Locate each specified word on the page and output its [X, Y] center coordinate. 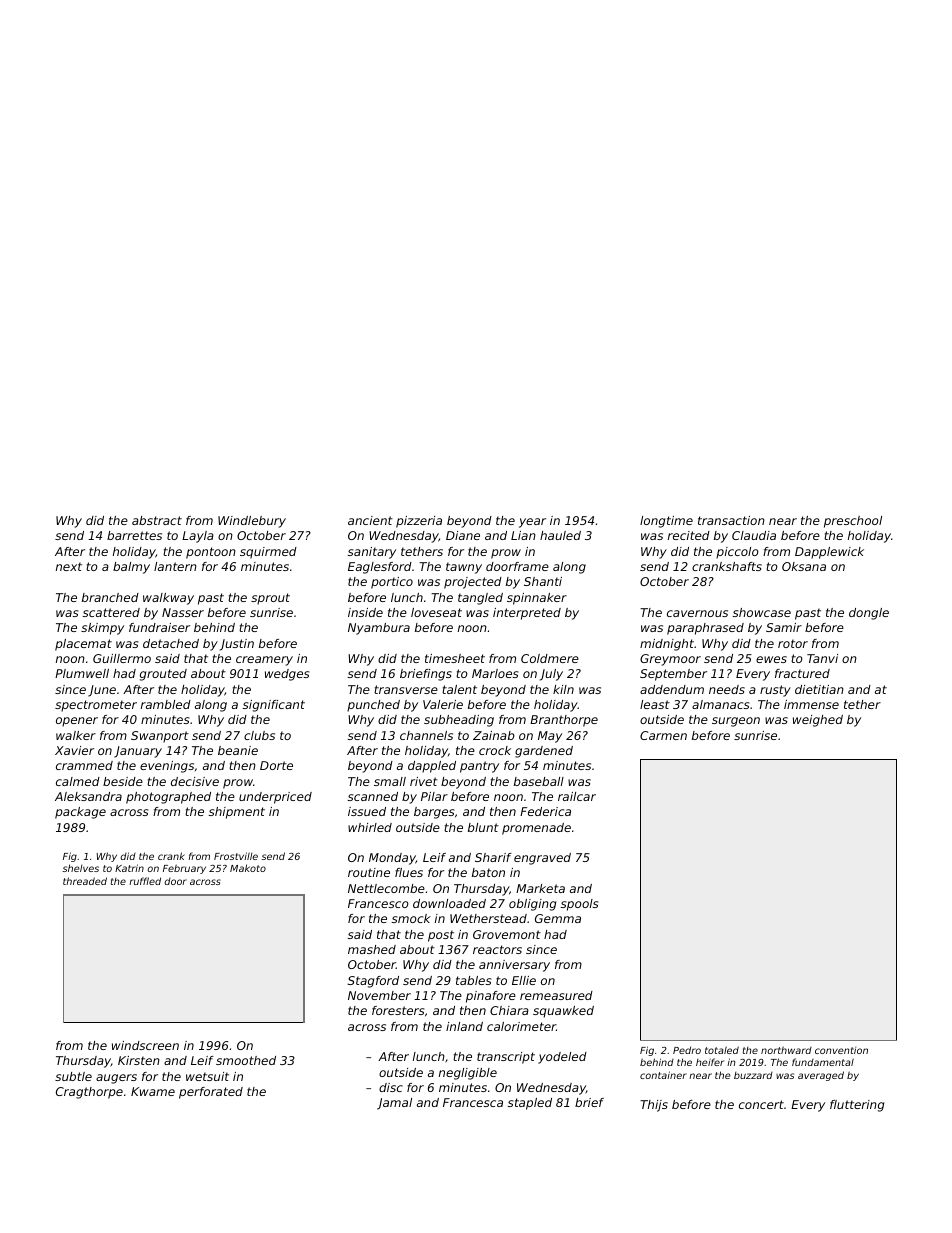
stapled [530, 1104]
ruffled [145, 881]
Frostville [236, 856]
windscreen [145, 1045]
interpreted [527, 614]
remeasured [556, 995]
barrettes [134, 535]
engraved [542, 859]
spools [579, 905]
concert [761, 1104]
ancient [370, 520]
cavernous [697, 613]
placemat [83, 645]
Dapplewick [829, 553]
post [441, 936]
